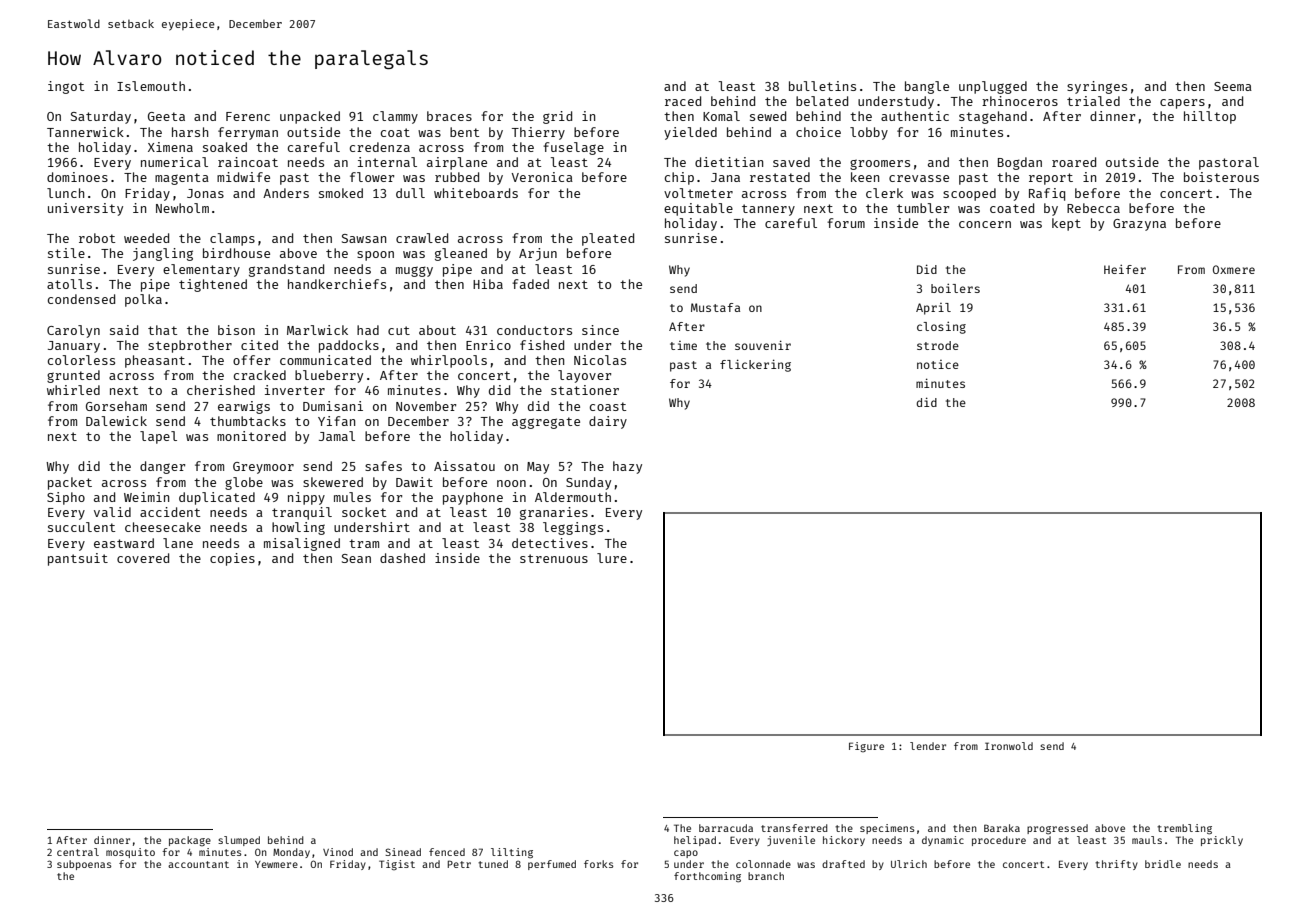 The height and width of the image is (924, 1308). I want to click on hazy, so click(627, 467).
